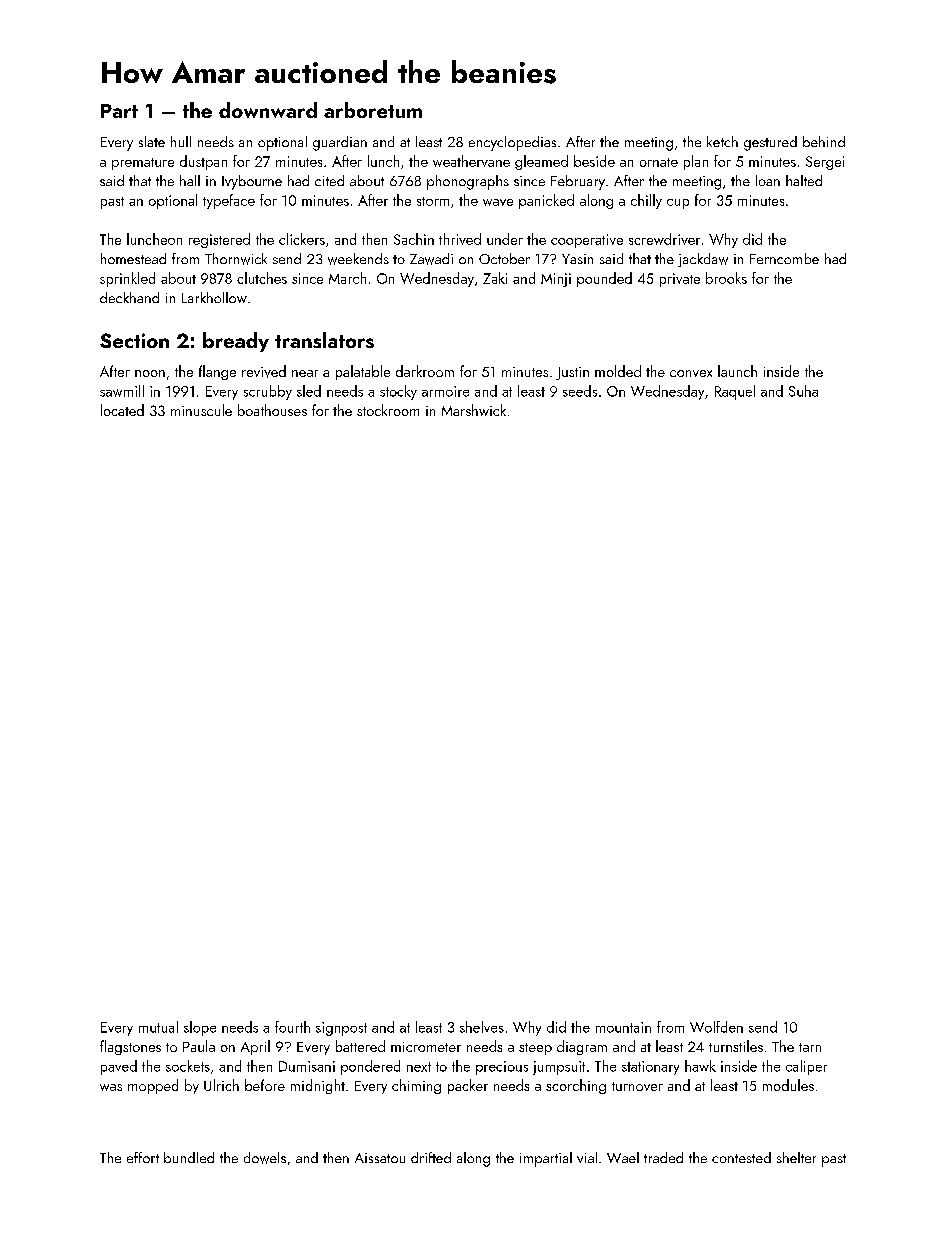 This document has height=1233, width=952. Describe the element at coordinates (341, 1029) in the document. I see `signpost` at that location.
